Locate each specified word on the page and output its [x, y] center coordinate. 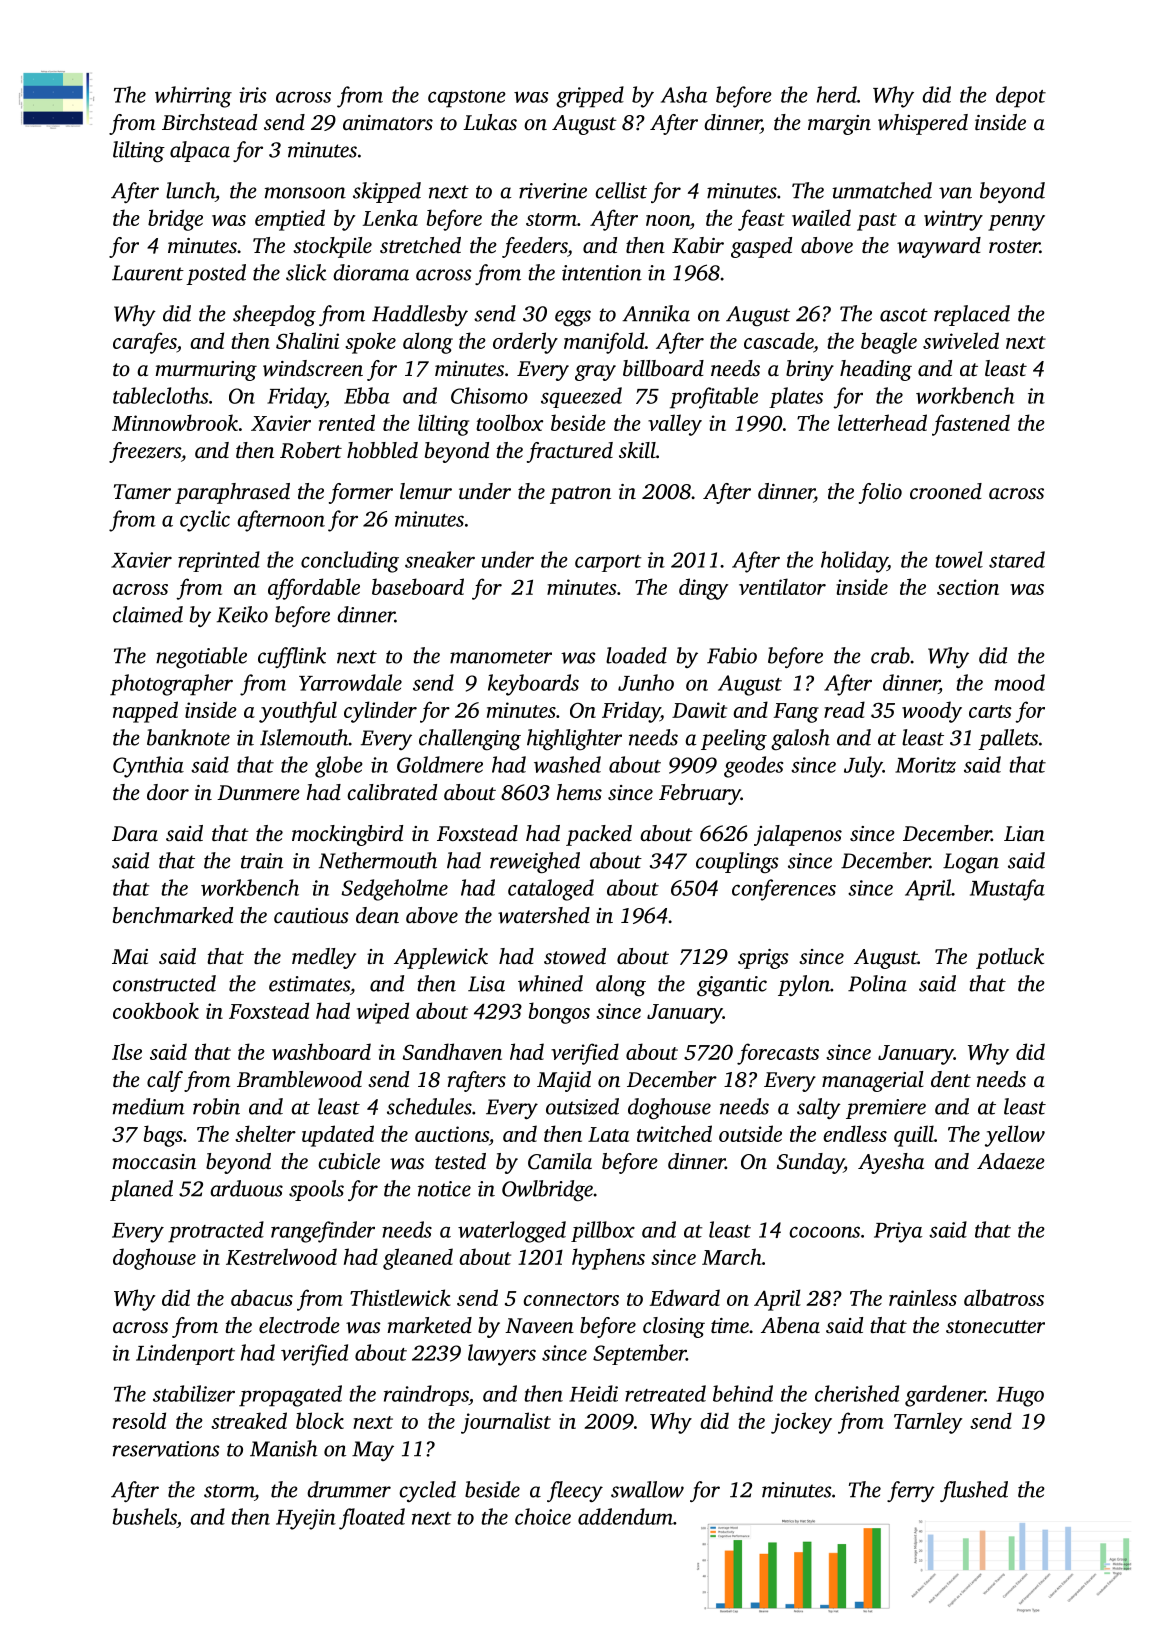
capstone [466, 99]
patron [580, 495]
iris [252, 95]
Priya [898, 1232]
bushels [145, 1516]
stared [1017, 559]
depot [1021, 97]
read [844, 709]
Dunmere [258, 792]
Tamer [142, 491]
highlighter [574, 739]
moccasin [154, 1161]
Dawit [699, 710]
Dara [135, 833]
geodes [753, 767]
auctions [452, 1134]
